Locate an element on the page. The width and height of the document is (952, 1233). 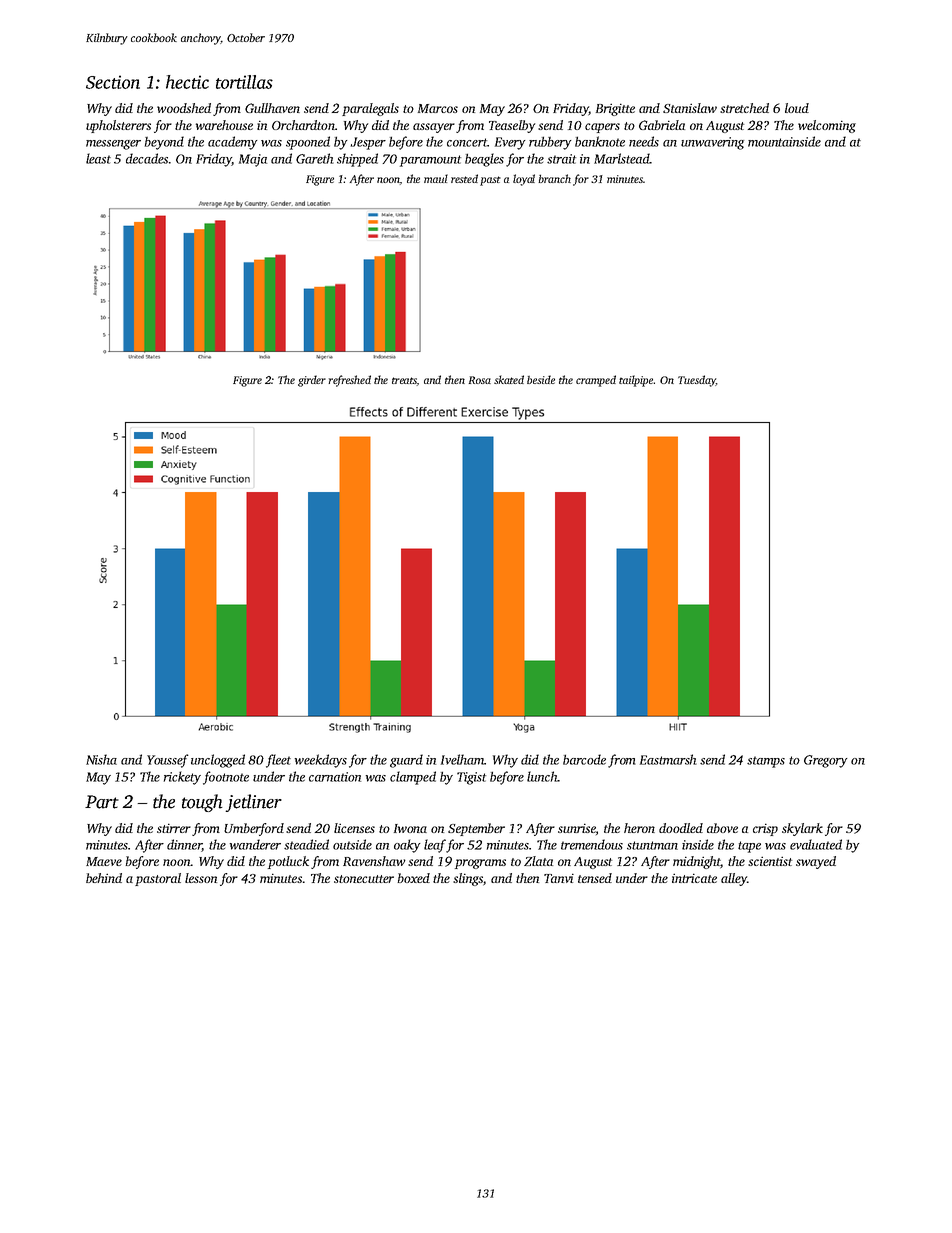
Teaselby is located at coordinates (512, 126).
